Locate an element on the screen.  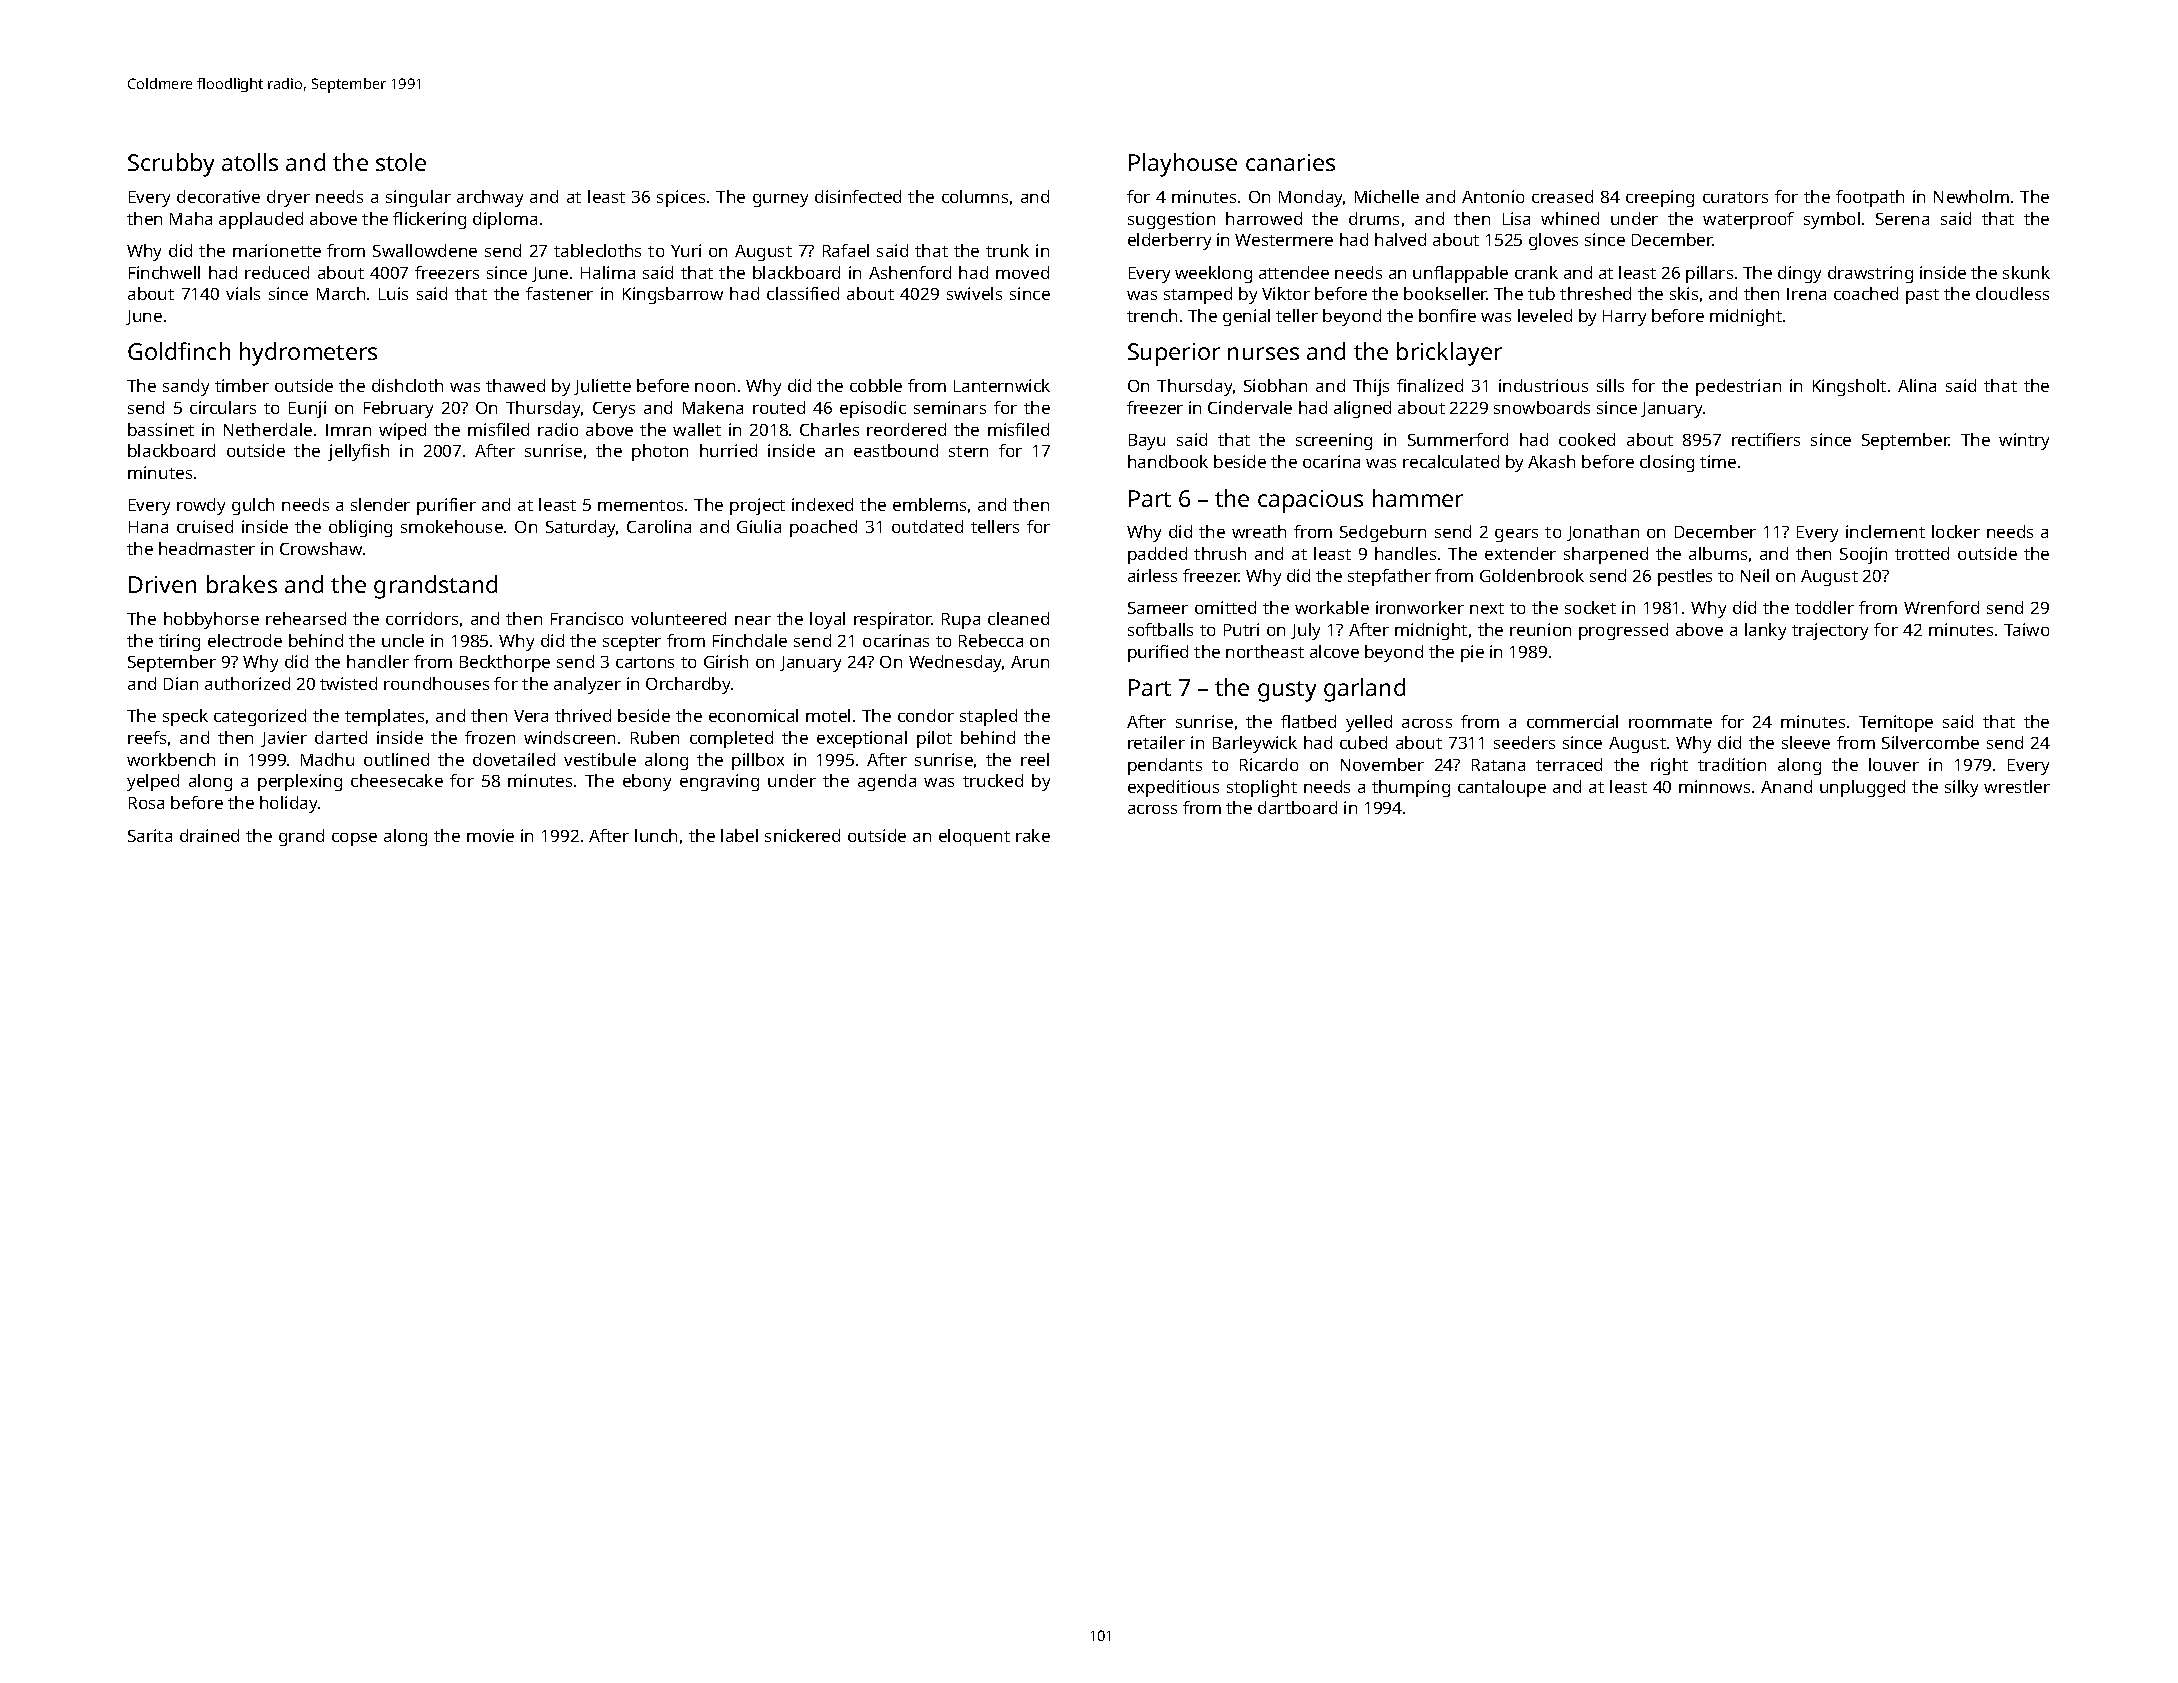
Scrubby is located at coordinates (171, 165).
